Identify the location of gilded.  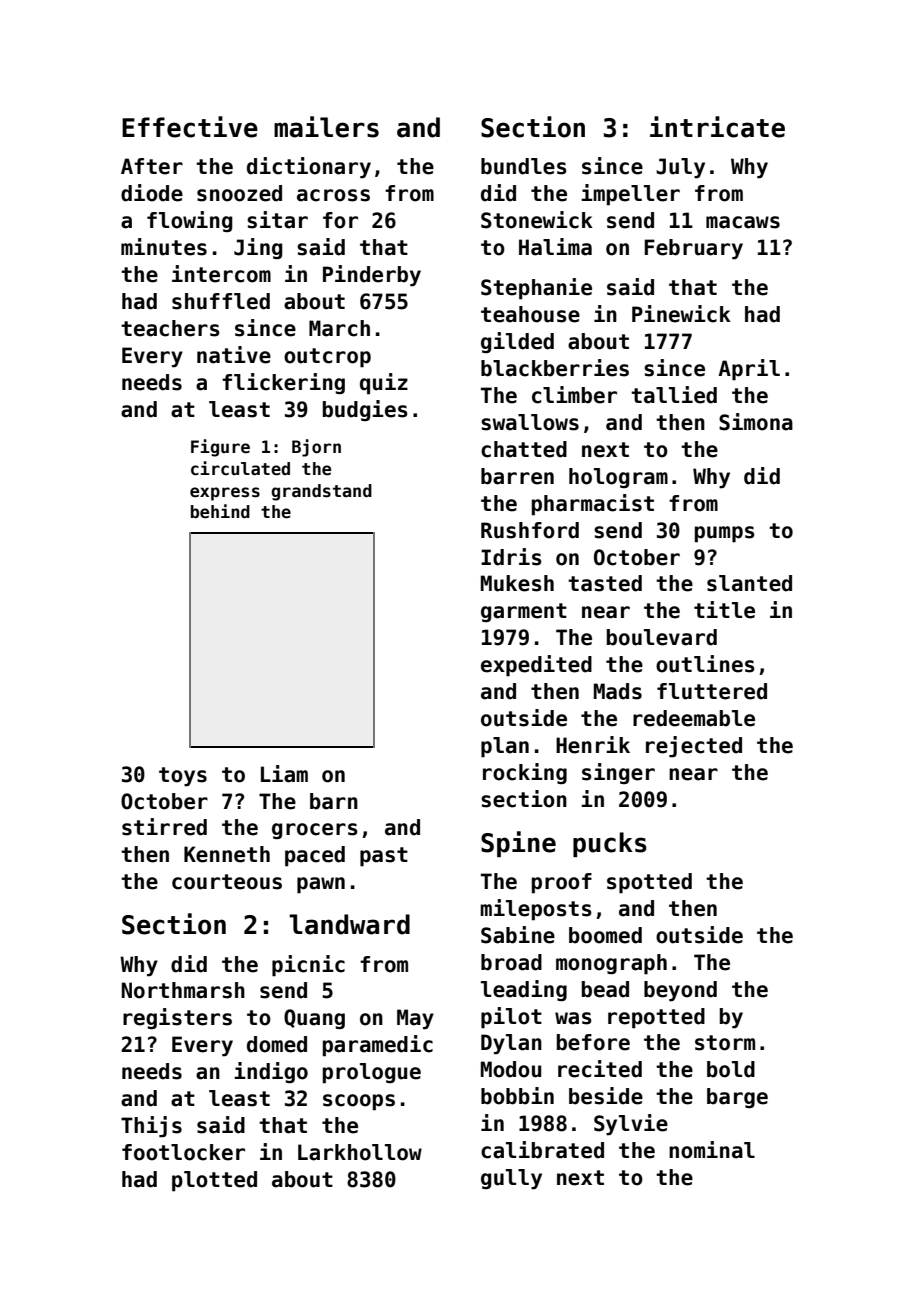
(517, 342).
